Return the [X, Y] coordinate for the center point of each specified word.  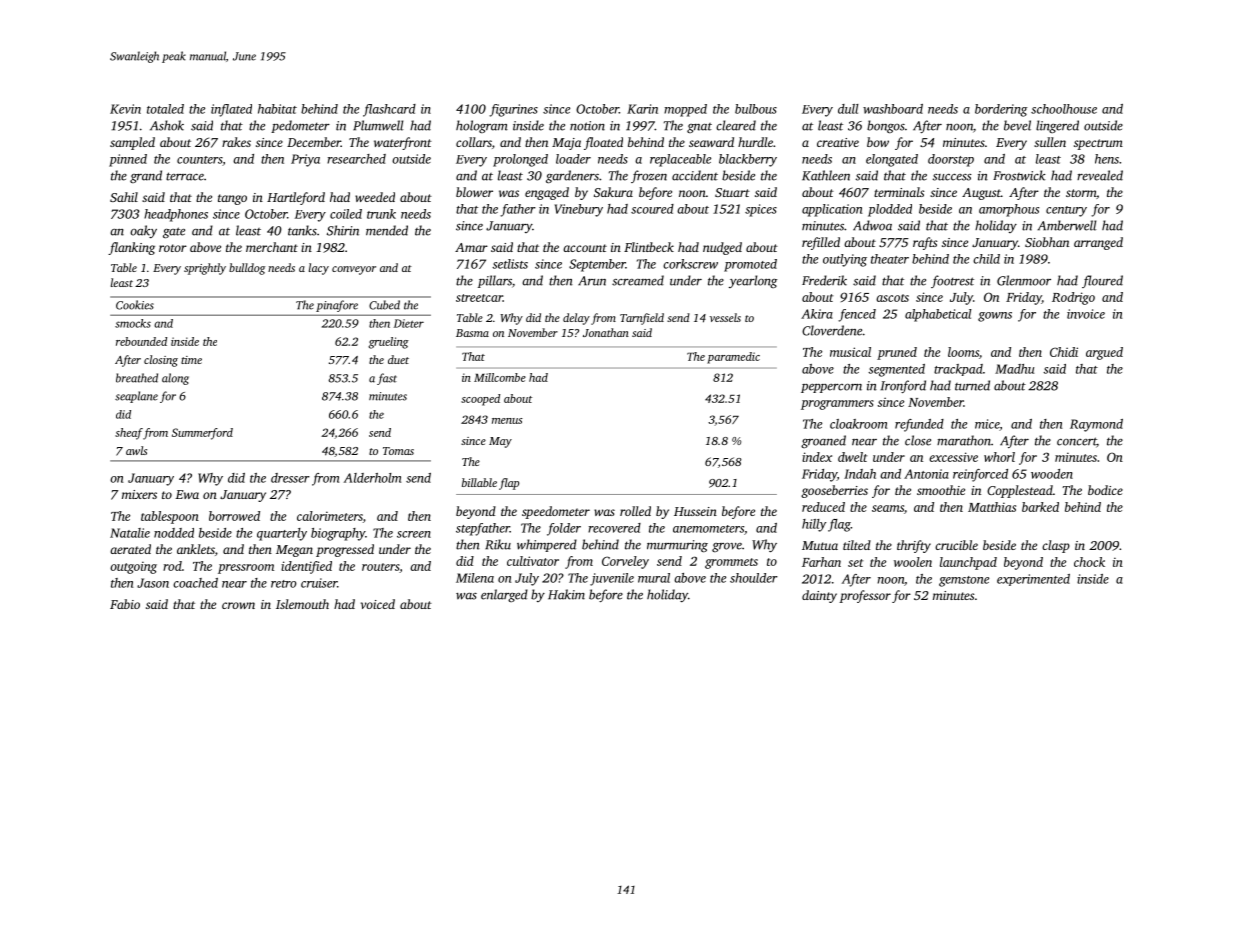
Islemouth [302, 604]
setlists [510, 264]
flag [839, 525]
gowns [995, 317]
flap [509, 484]
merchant [272, 247]
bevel [1017, 125]
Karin [642, 109]
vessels [725, 317]
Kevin [125, 109]
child [986, 259]
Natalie [130, 533]
